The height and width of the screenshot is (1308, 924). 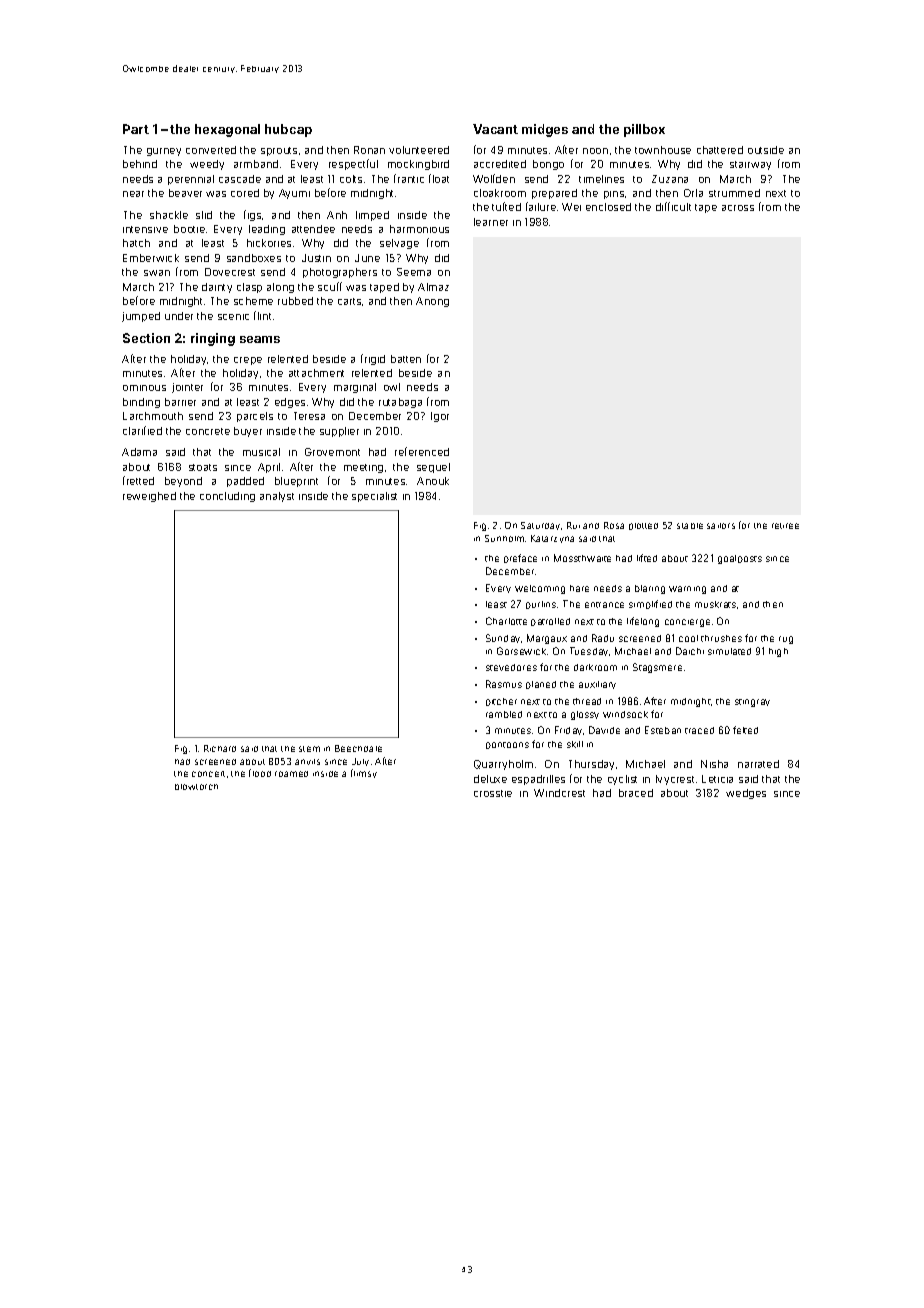 I want to click on Windcrest, so click(x=559, y=793).
